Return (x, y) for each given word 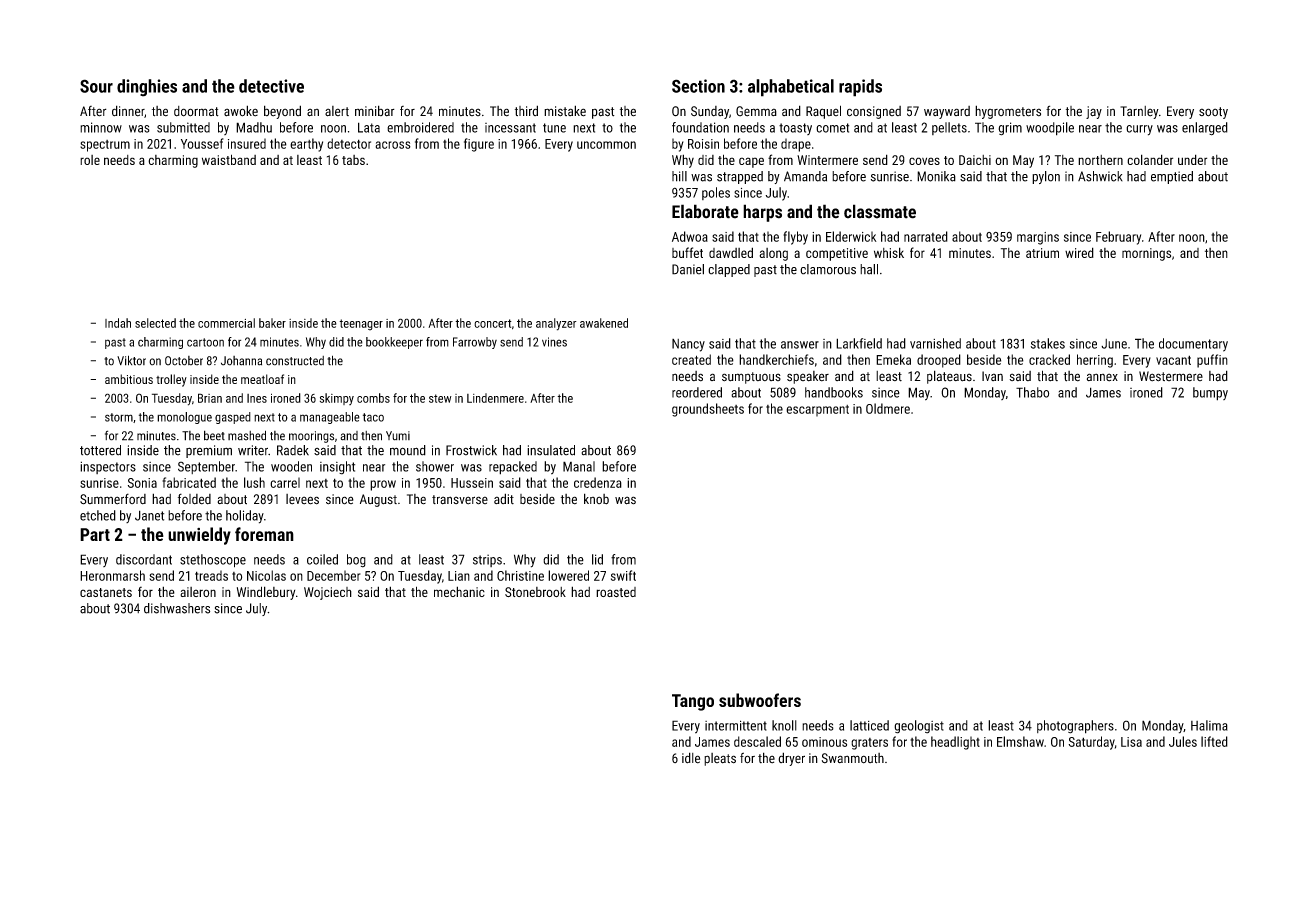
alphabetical (791, 88)
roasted (616, 592)
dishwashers (177, 608)
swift (623, 575)
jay (1094, 112)
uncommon (606, 145)
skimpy (337, 399)
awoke (241, 111)
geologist (919, 727)
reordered (697, 392)
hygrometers (1008, 112)
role (90, 160)
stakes (1048, 343)
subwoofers (760, 700)
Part (95, 534)
